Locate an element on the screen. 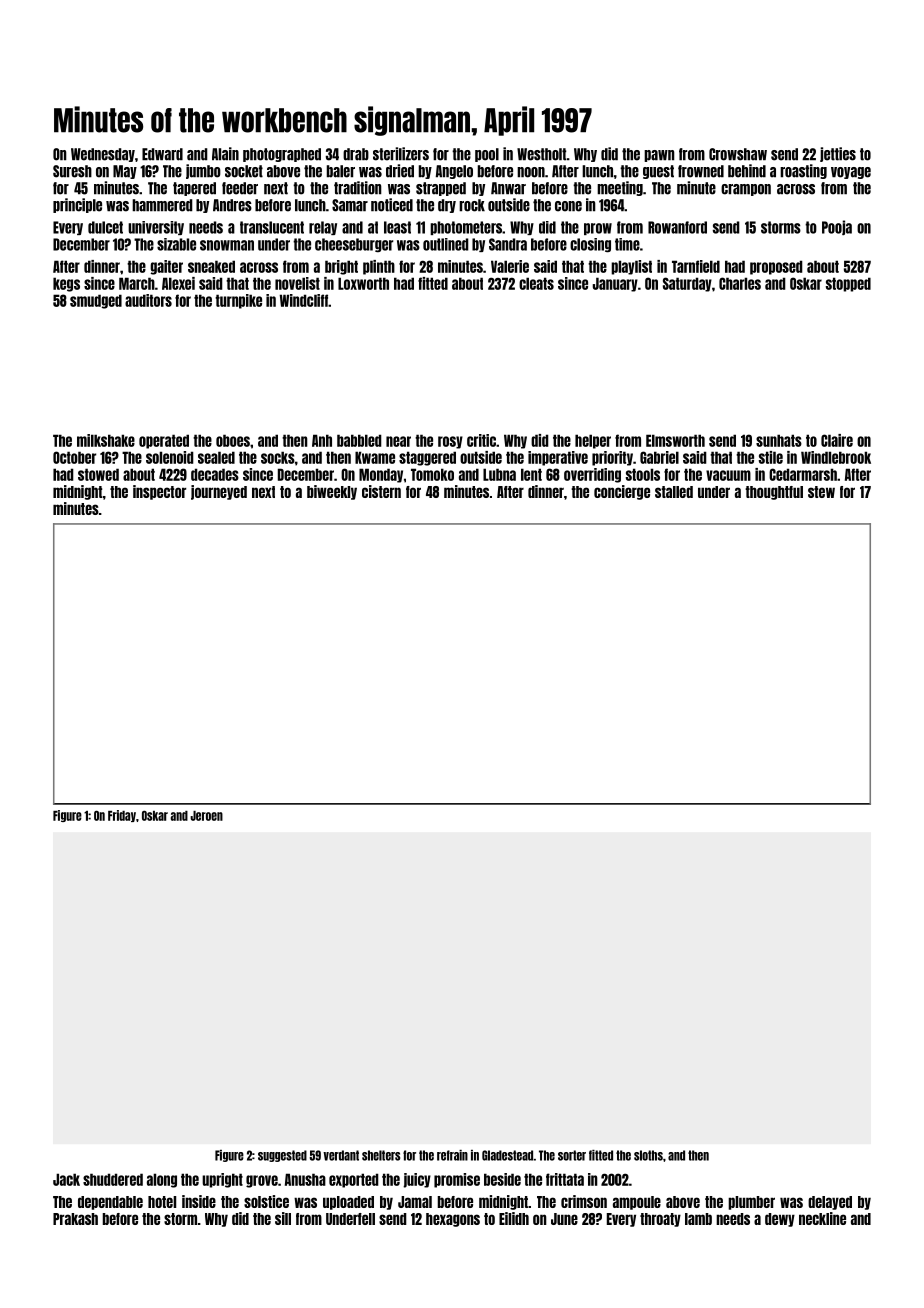 The height and width of the screenshot is (1308, 924). October is located at coordinates (74, 457).
